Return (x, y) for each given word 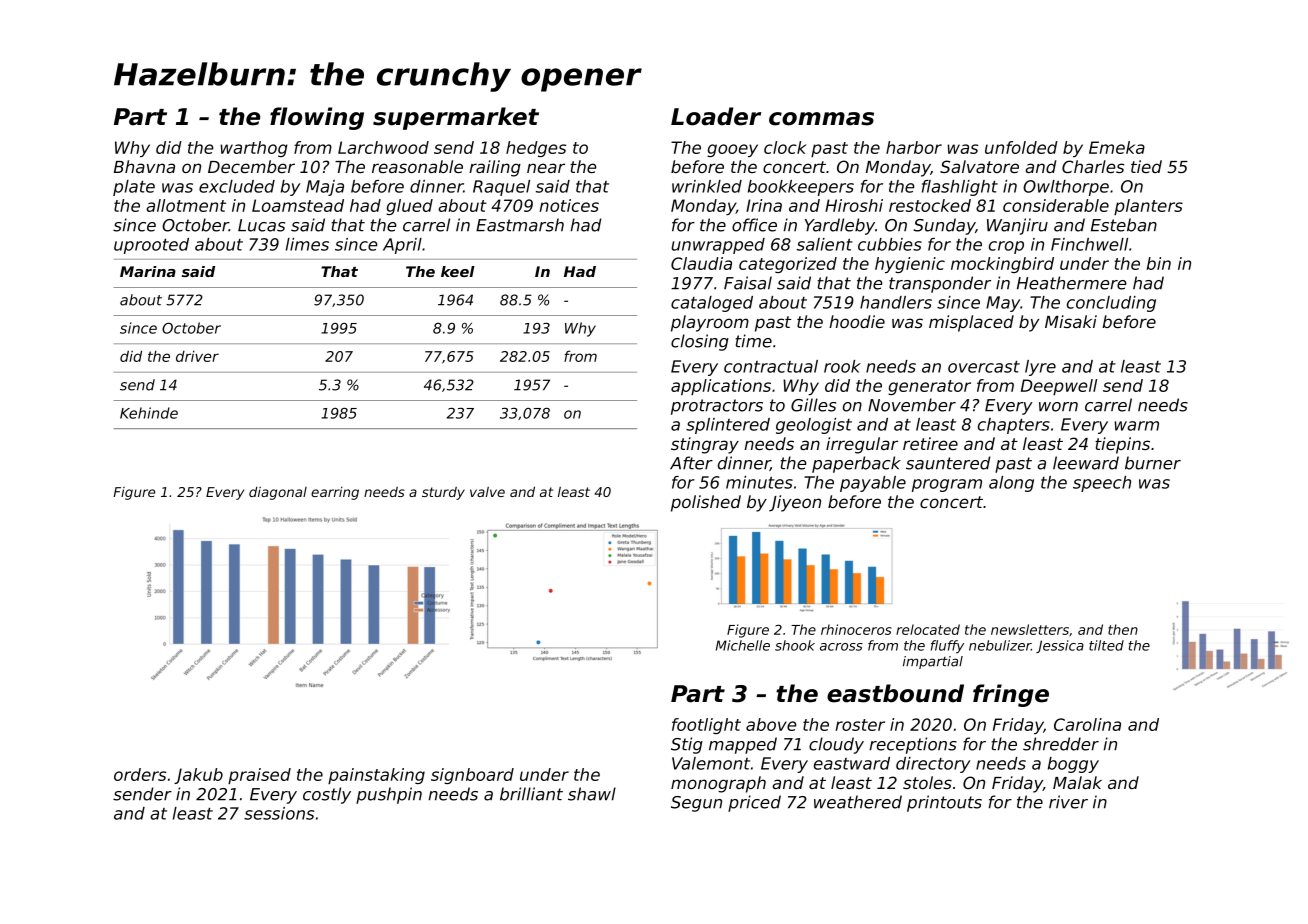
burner (1153, 463)
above (771, 724)
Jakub (198, 776)
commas (821, 119)
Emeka (1117, 147)
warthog (254, 149)
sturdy (443, 493)
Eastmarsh (520, 225)
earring (335, 493)
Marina (148, 271)
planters (1148, 207)
